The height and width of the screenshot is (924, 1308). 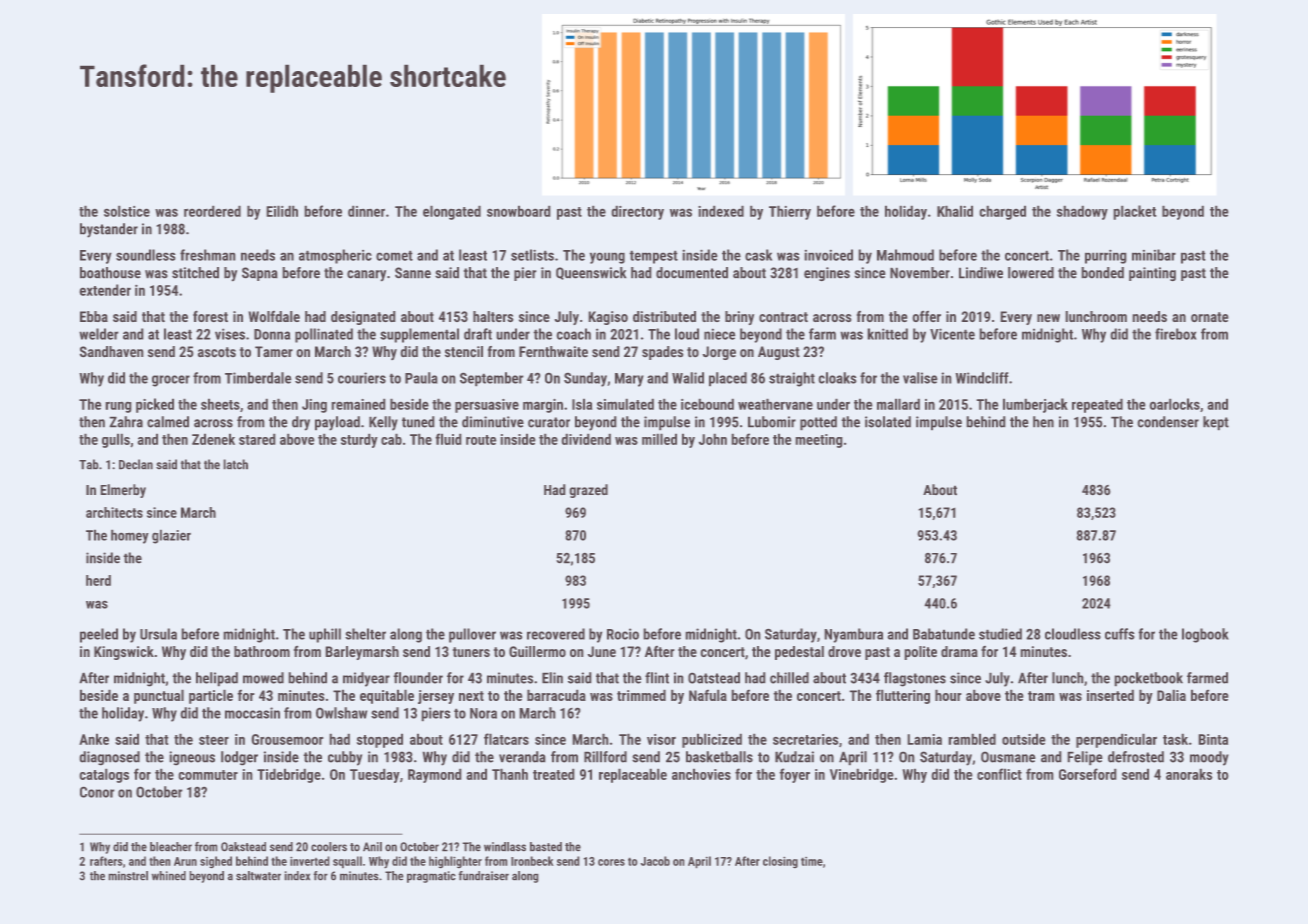 What do you see at coordinates (421, 378) in the screenshot?
I see `Paula` at bounding box center [421, 378].
